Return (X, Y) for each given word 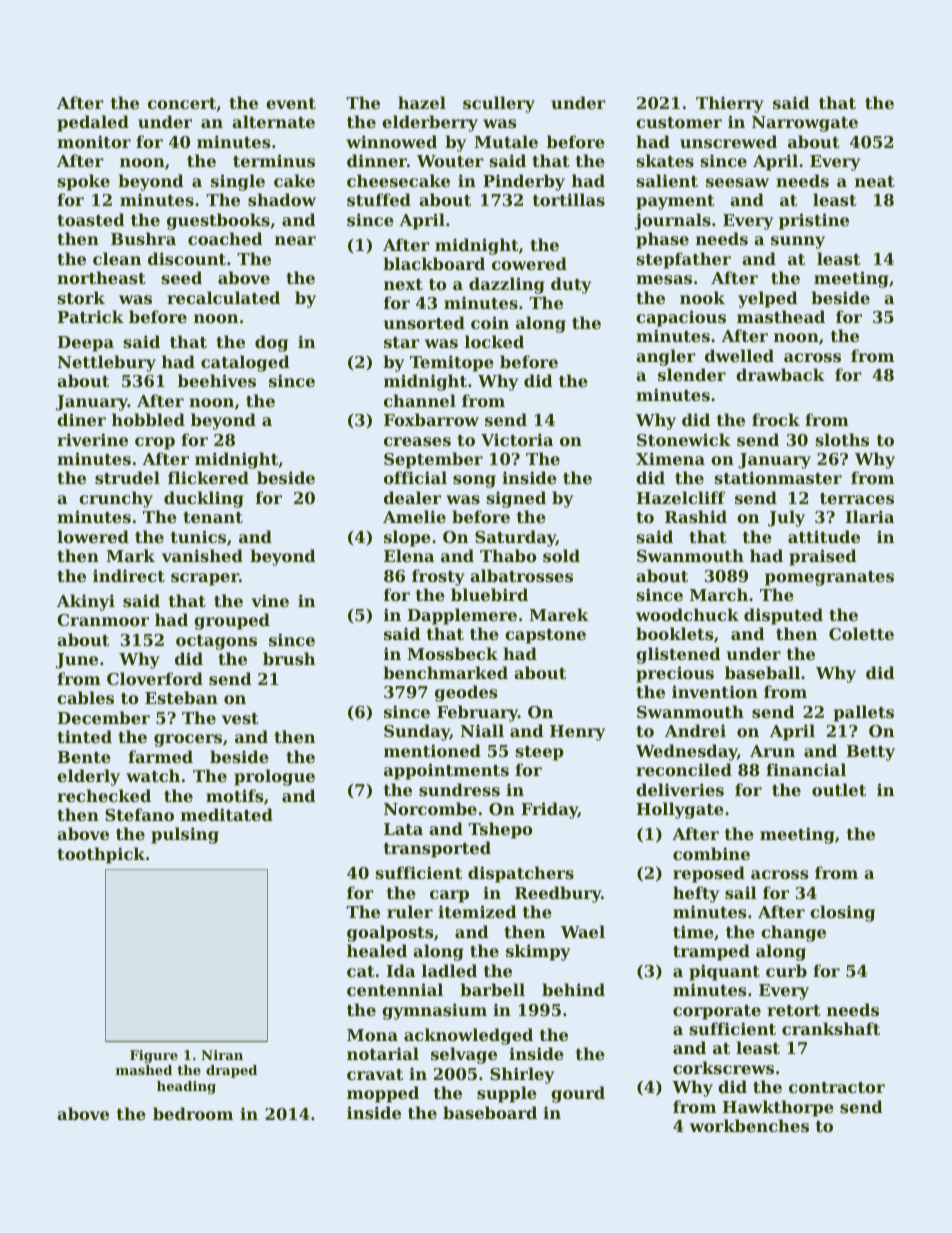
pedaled (93, 123)
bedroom (193, 1113)
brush (289, 658)
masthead (781, 316)
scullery (499, 104)
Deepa (86, 344)
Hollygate (680, 810)
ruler (410, 911)
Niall (482, 730)
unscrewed (728, 141)
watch (153, 775)
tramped (711, 952)
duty (571, 285)
